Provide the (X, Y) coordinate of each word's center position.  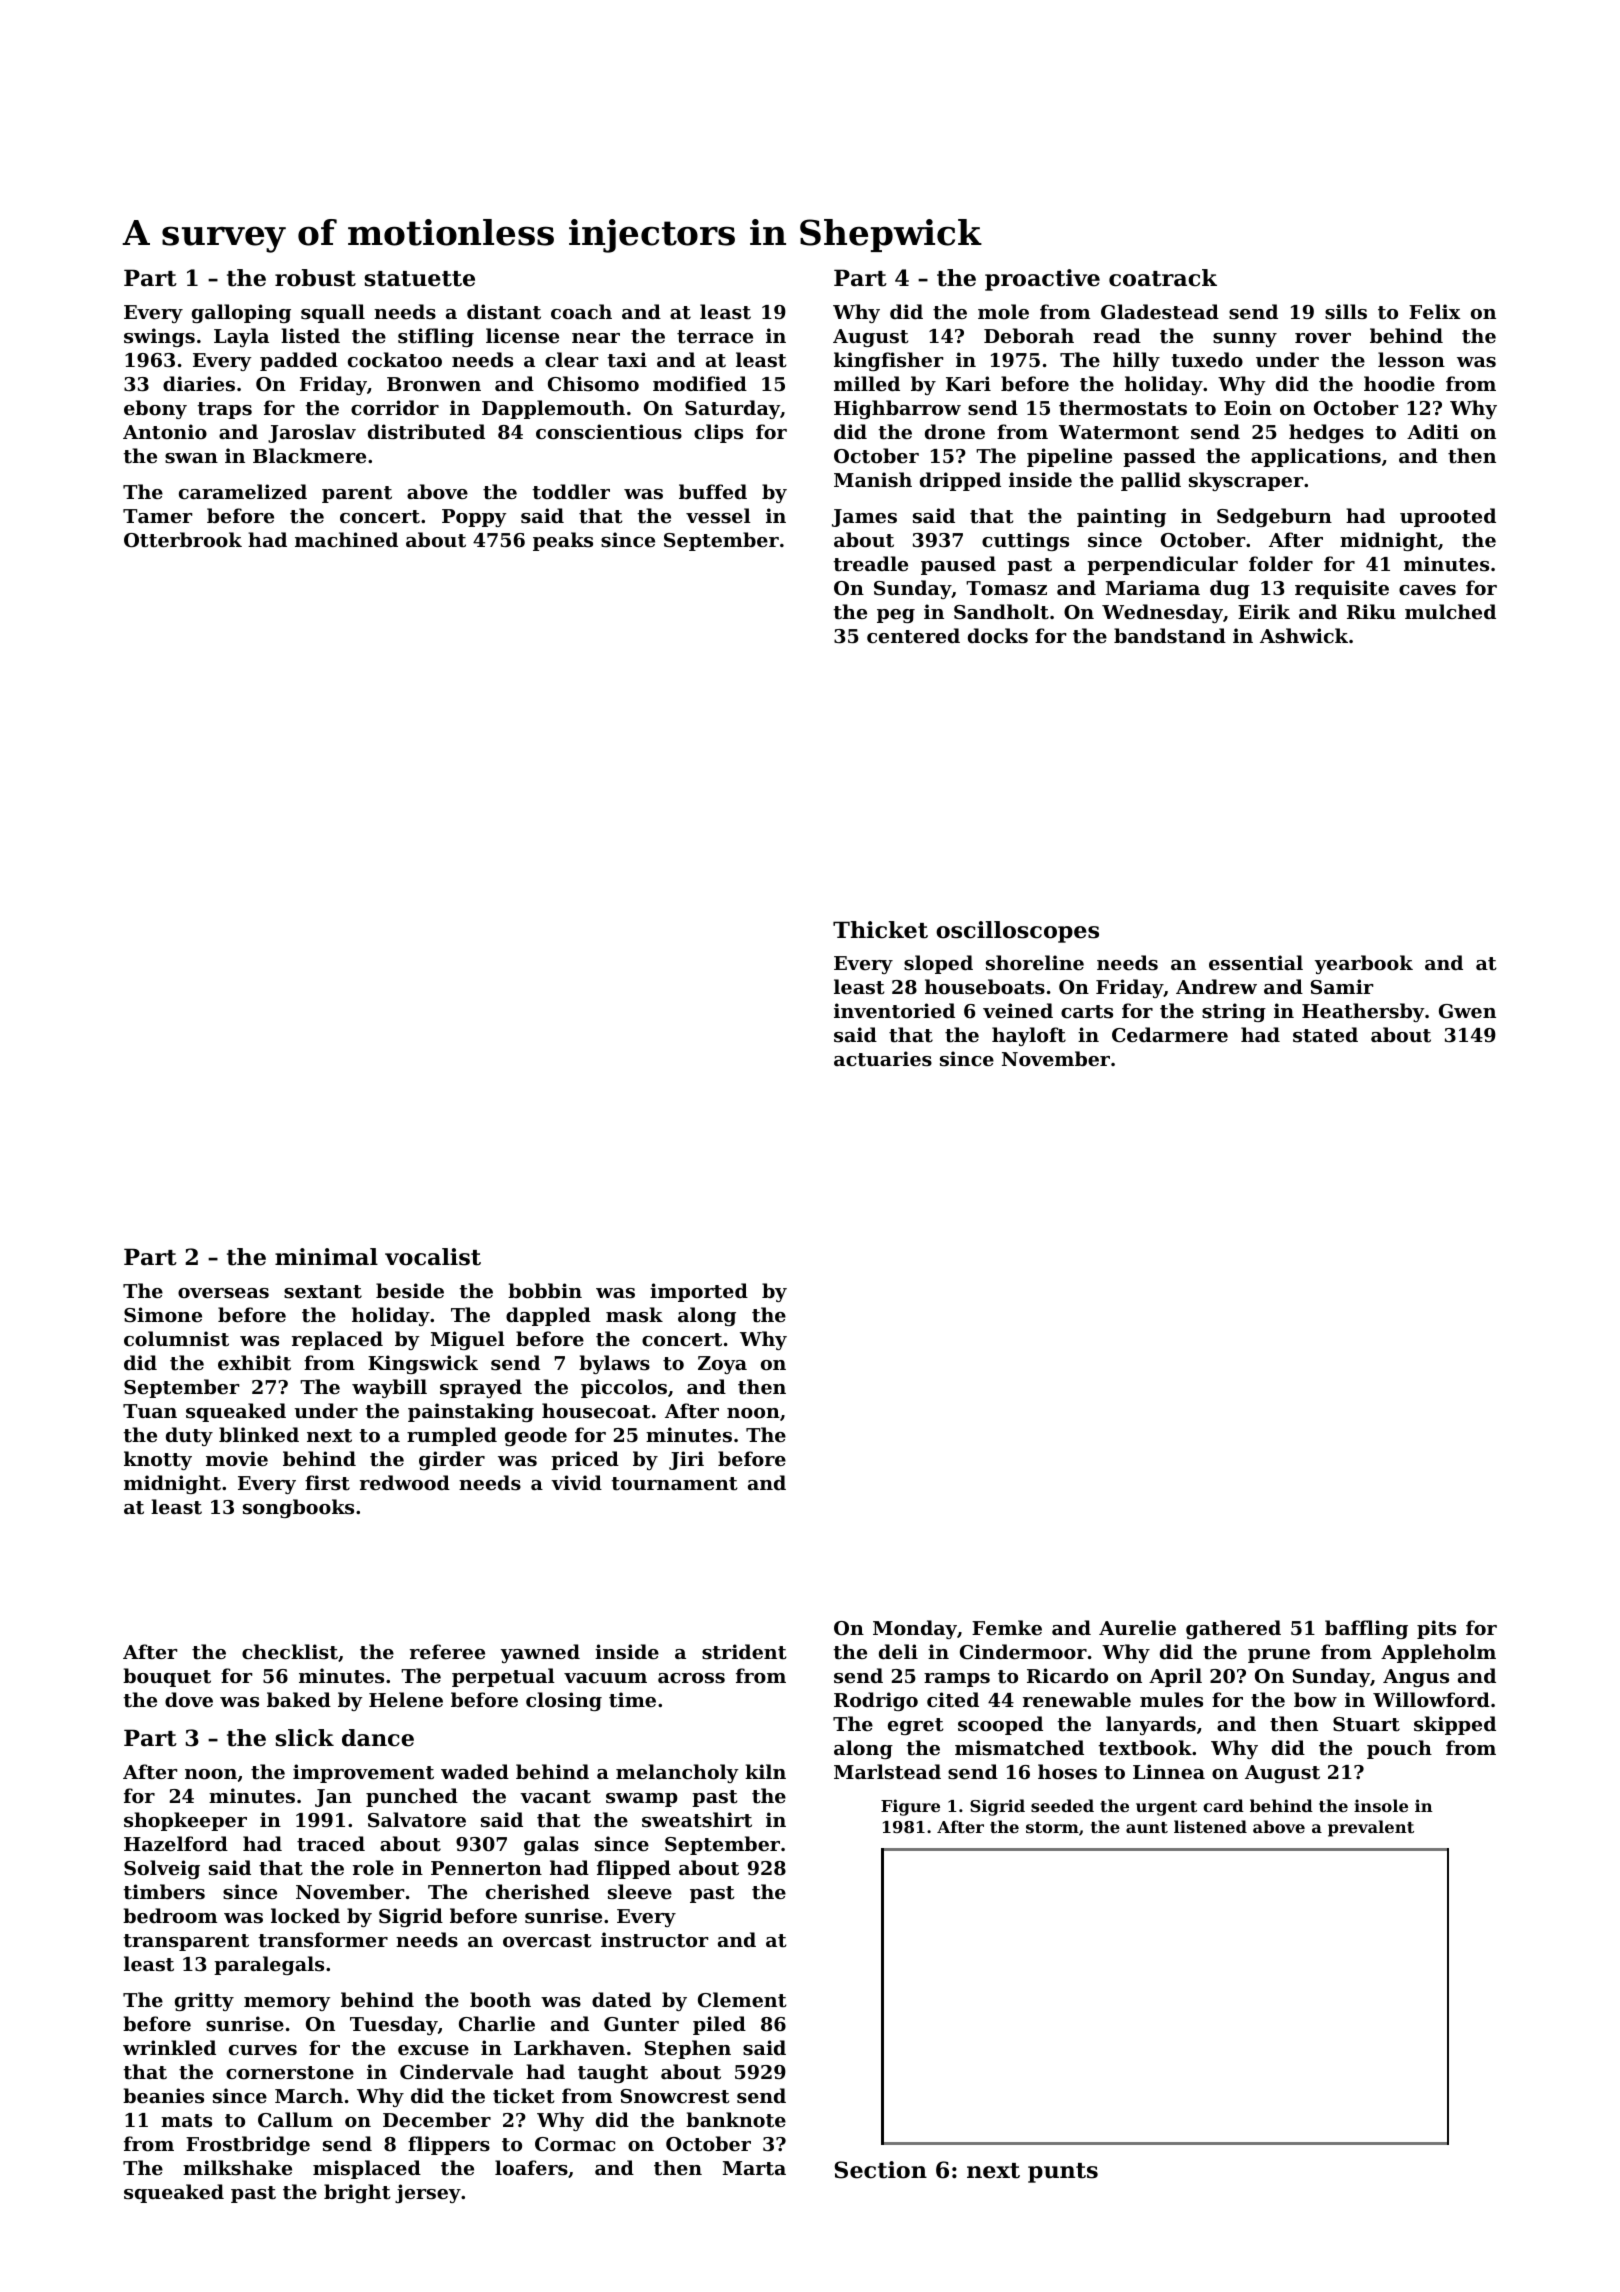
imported (699, 1292)
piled (719, 2025)
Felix (1434, 311)
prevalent (1371, 1828)
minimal (326, 1257)
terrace (715, 337)
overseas (223, 1293)
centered (913, 636)
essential (1256, 963)
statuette (419, 279)
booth (500, 2000)
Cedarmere (1170, 1034)
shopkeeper (185, 1821)
